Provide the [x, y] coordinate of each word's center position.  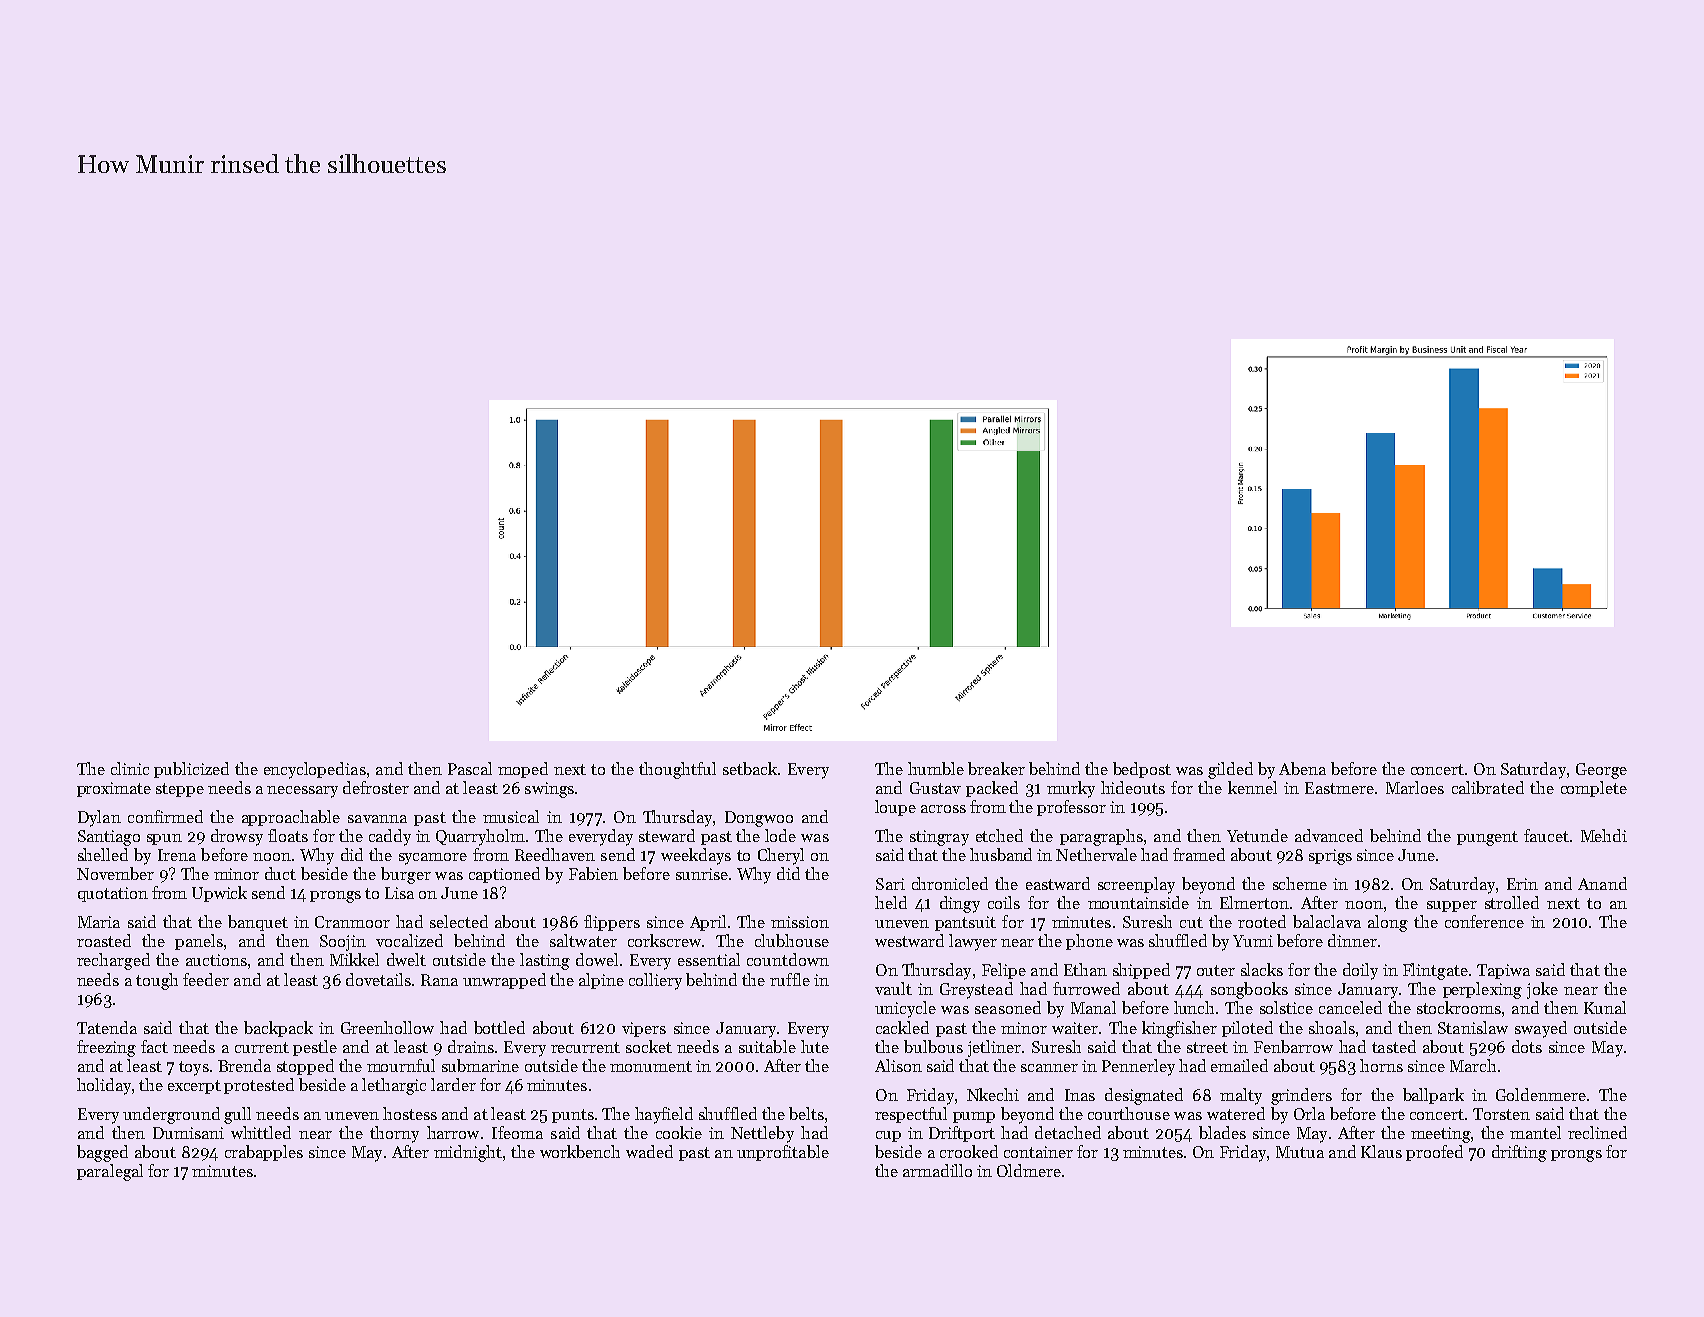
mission [800, 922]
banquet [258, 923]
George [1601, 771]
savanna [377, 819]
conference [1484, 921]
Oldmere [1029, 1170]
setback [750, 768]
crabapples [264, 1153]
